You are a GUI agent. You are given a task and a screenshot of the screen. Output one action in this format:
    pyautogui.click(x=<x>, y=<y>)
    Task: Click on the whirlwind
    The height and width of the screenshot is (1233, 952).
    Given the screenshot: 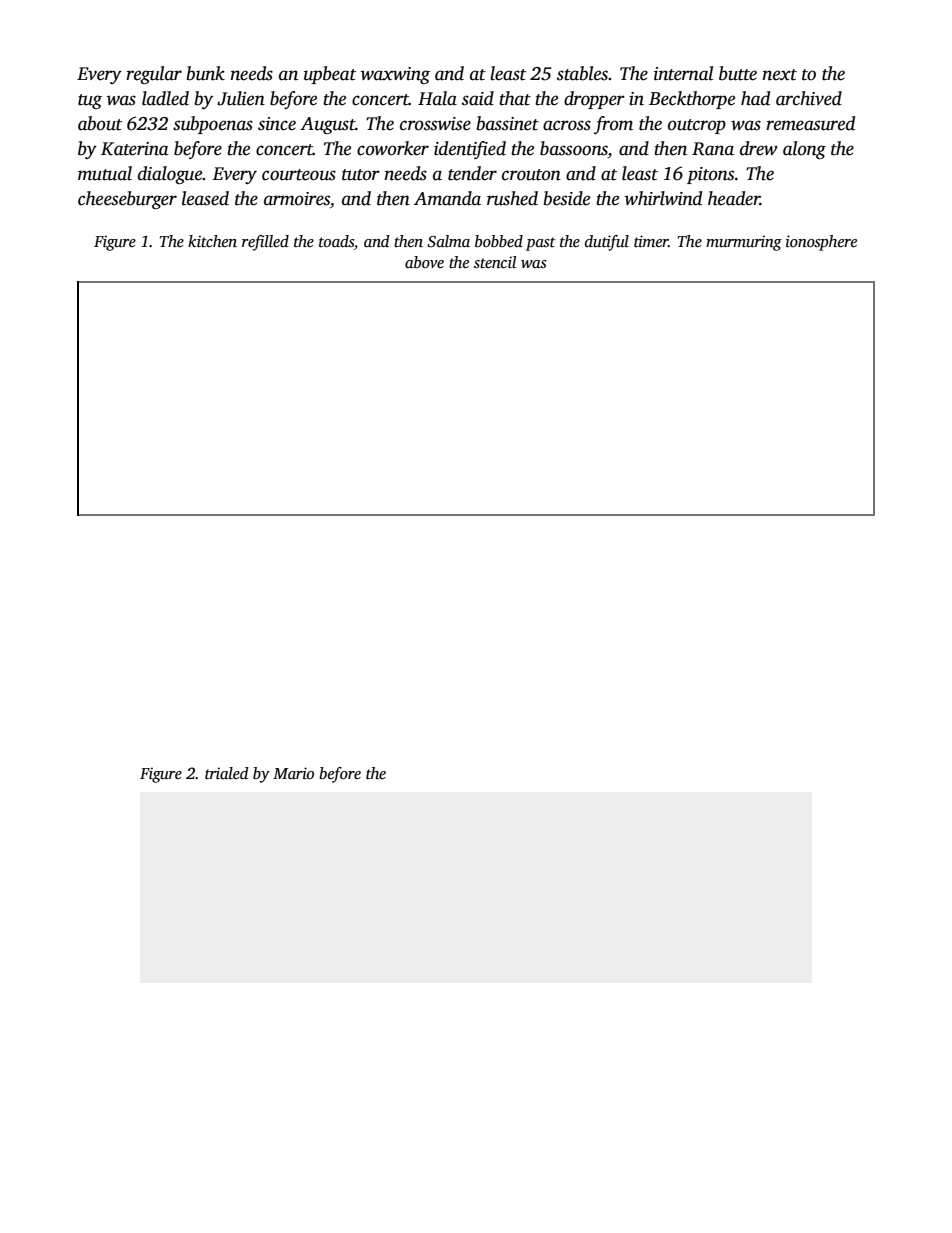 What is the action you would take?
    pyautogui.click(x=663, y=198)
